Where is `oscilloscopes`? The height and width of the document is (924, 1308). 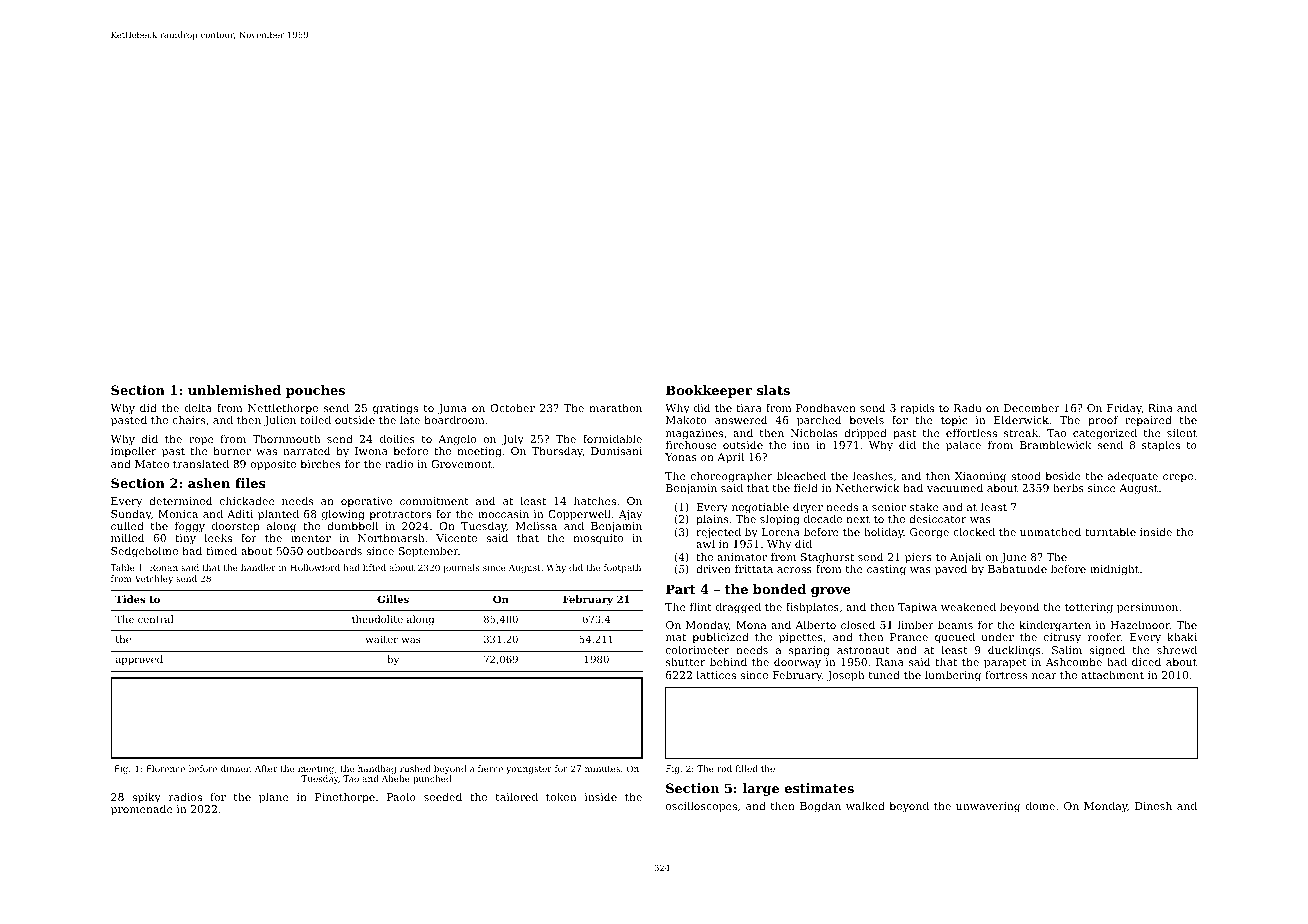
oscilloscopes is located at coordinates (701, 807).
